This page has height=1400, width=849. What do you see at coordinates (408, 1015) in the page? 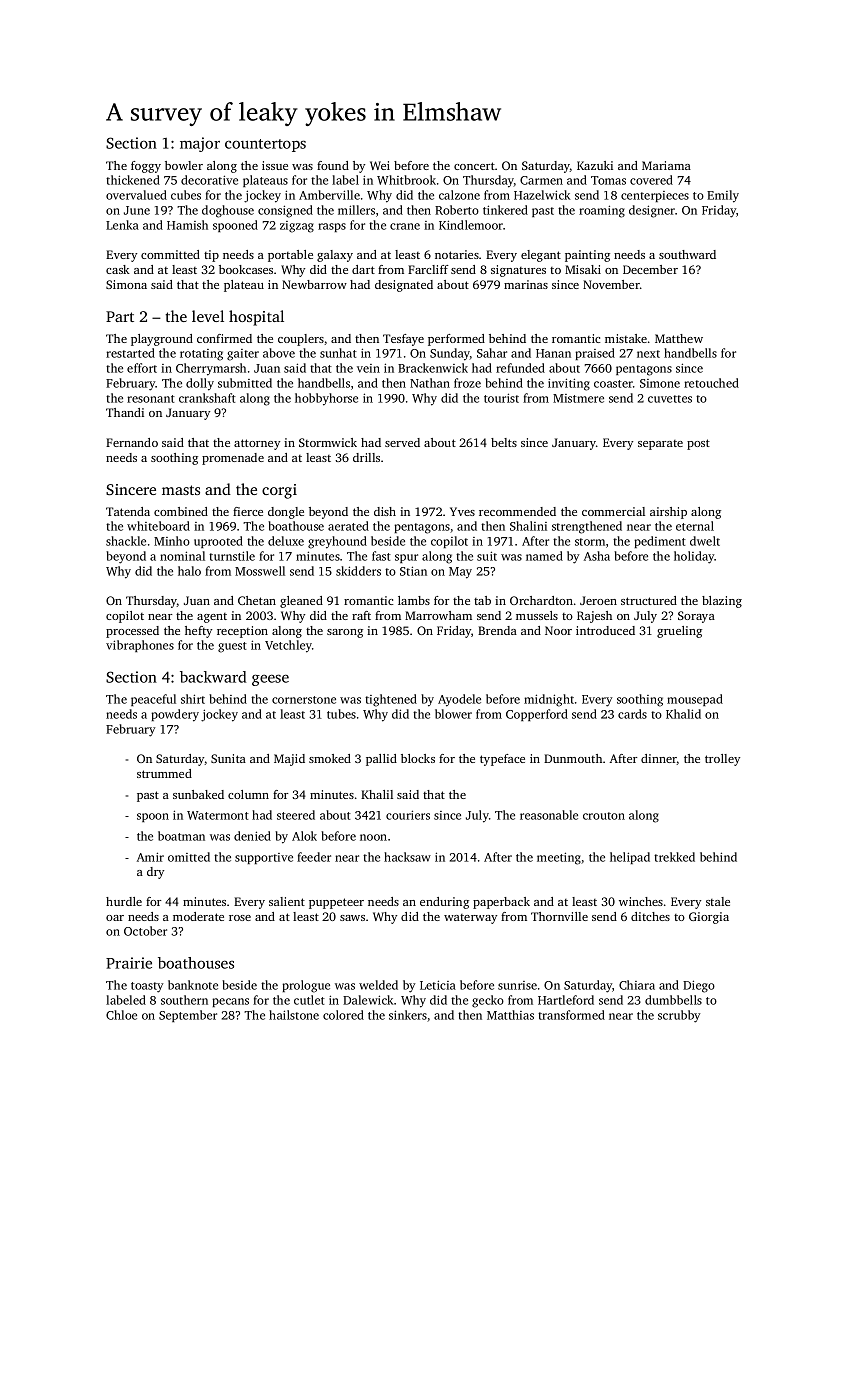
I see `sinkers` at bounding box center [408, 1015].
